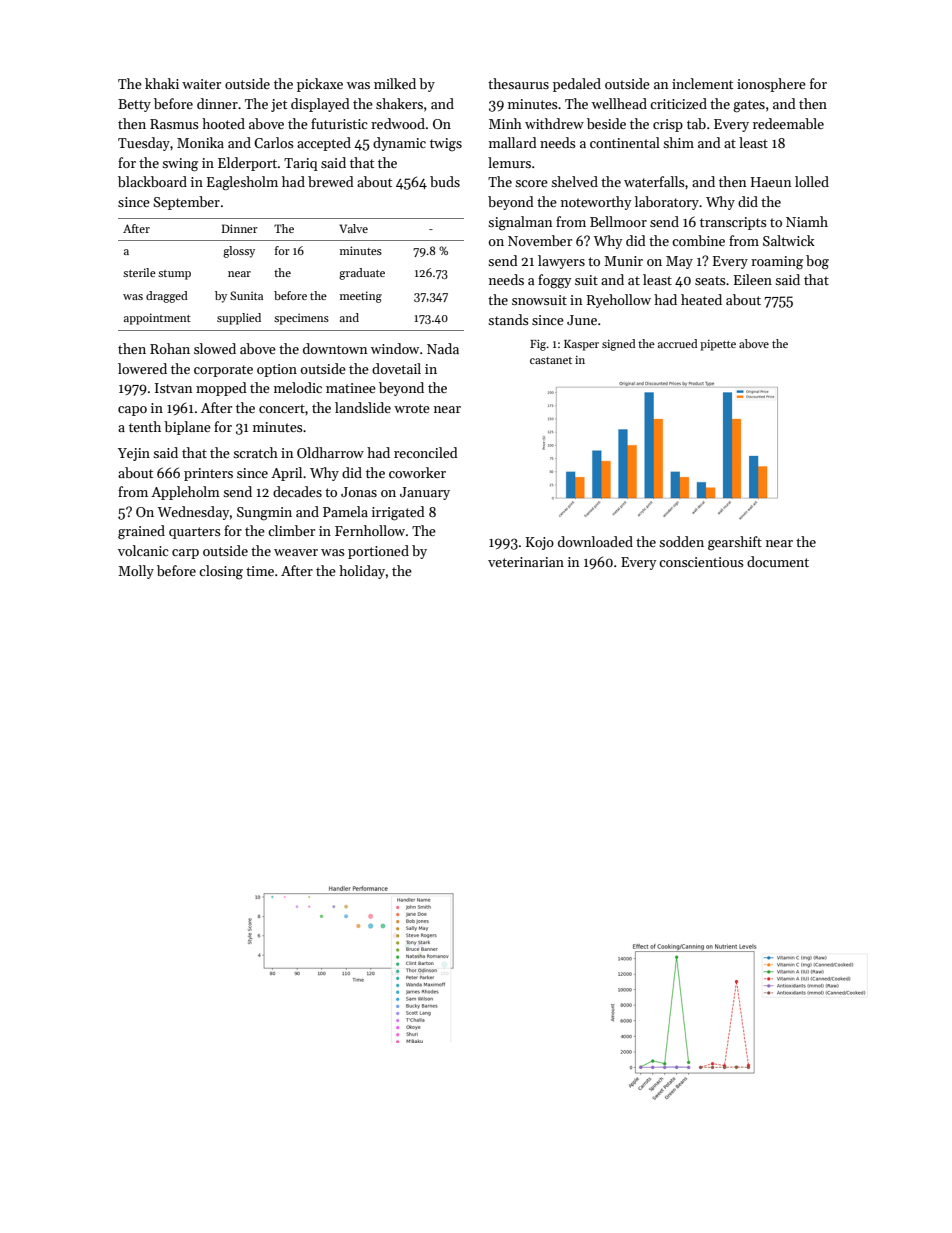 The height and width of the page is (1233, 952). What do you see at coordinates (264, 514) in the page?
I see `Sungmin` at bounding box center [264, 514].
